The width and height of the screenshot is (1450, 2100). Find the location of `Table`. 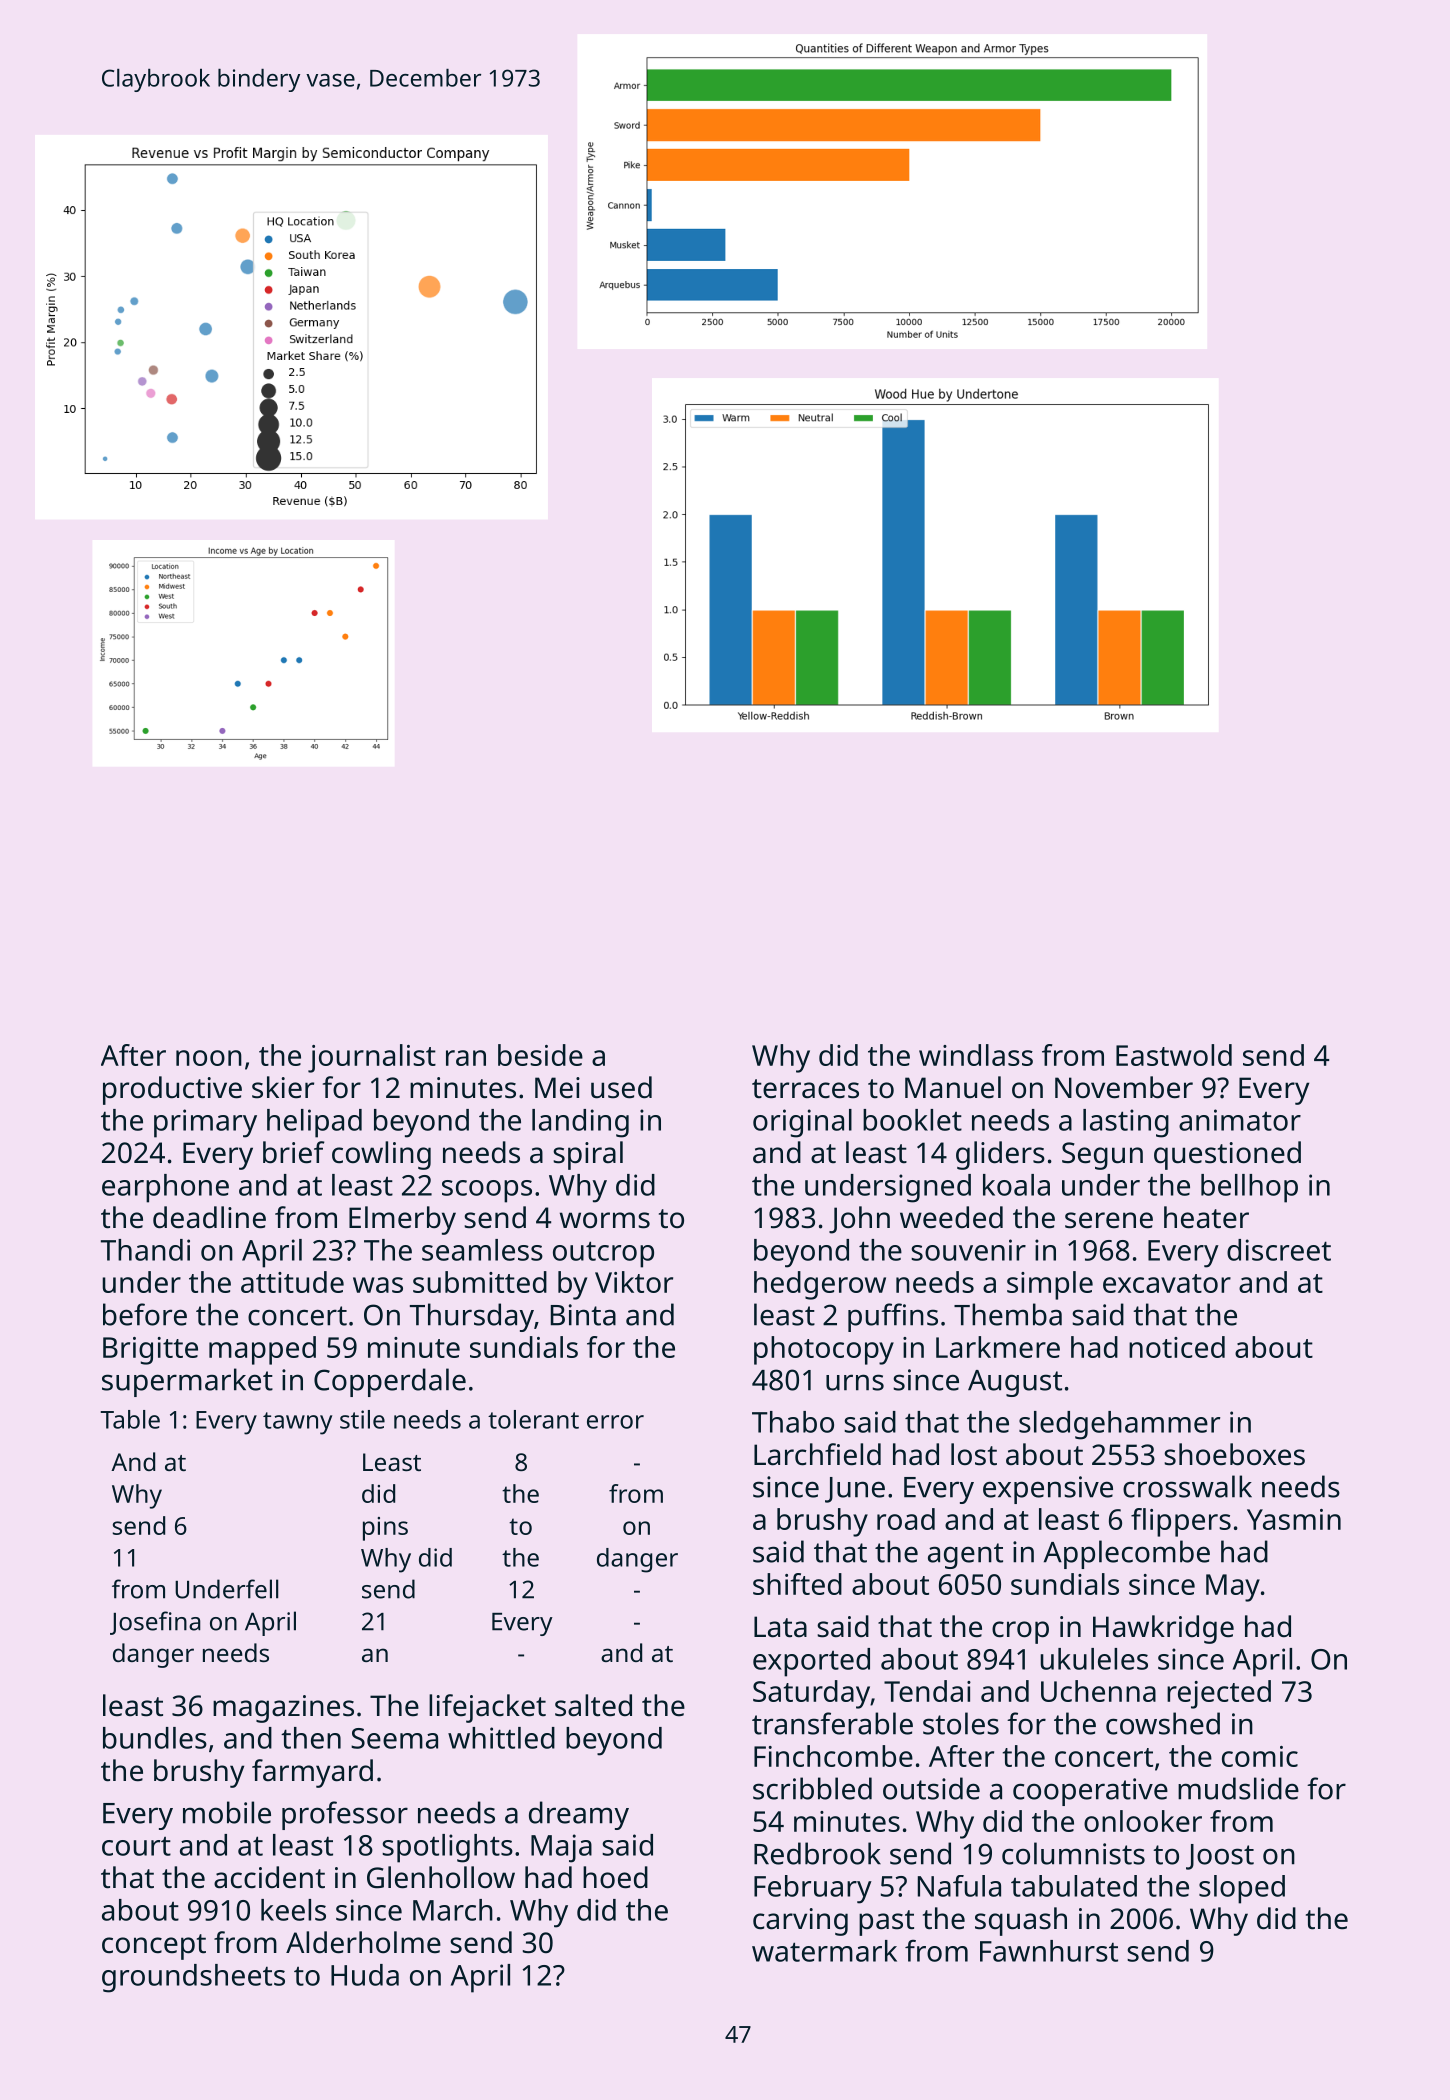

Table is located at coordinates (130, 1419).
